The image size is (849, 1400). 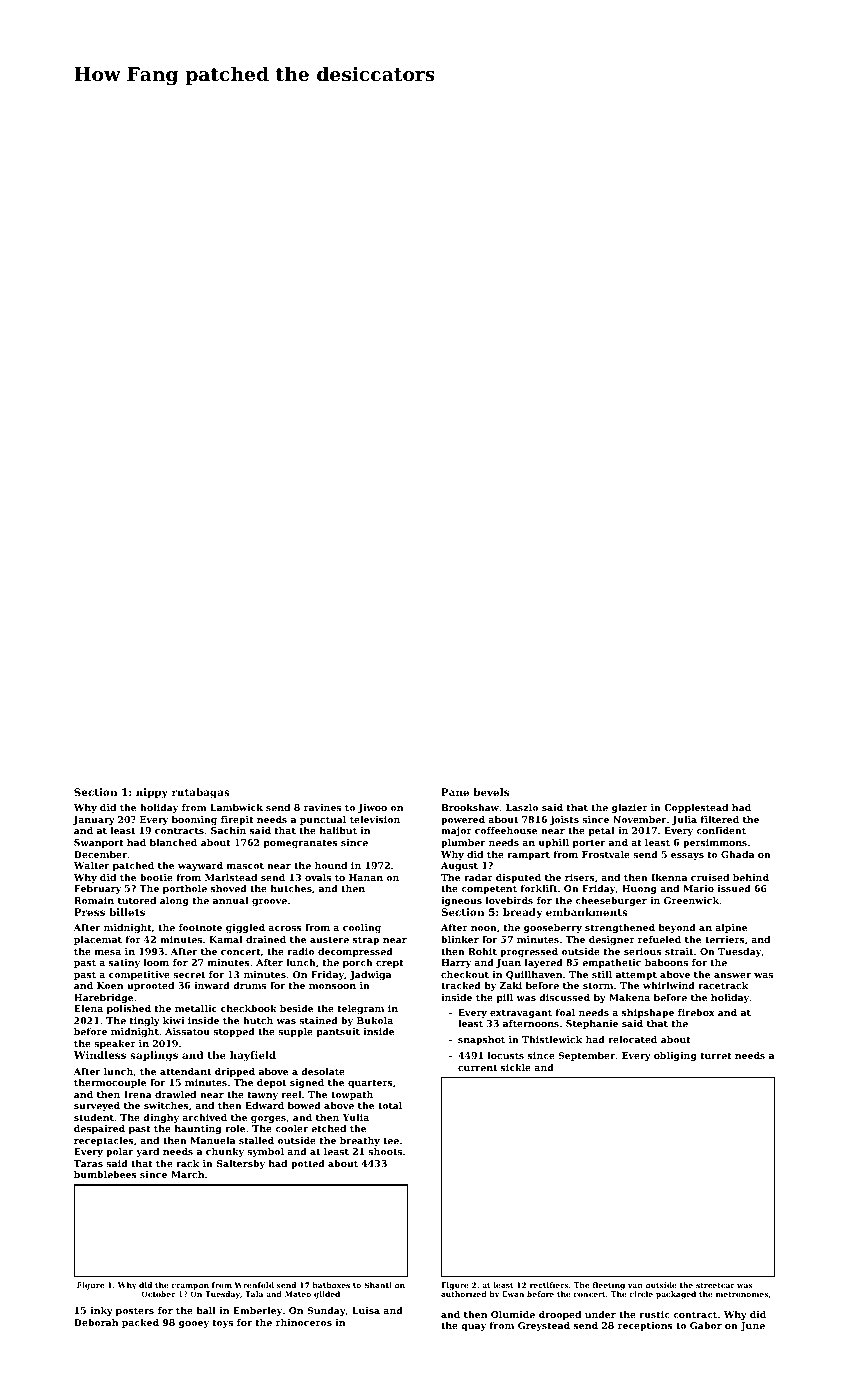 What do you see at coordinates (332, 986) in the screenshot?
I see `monsoon` at bounding box center [332, 986].
